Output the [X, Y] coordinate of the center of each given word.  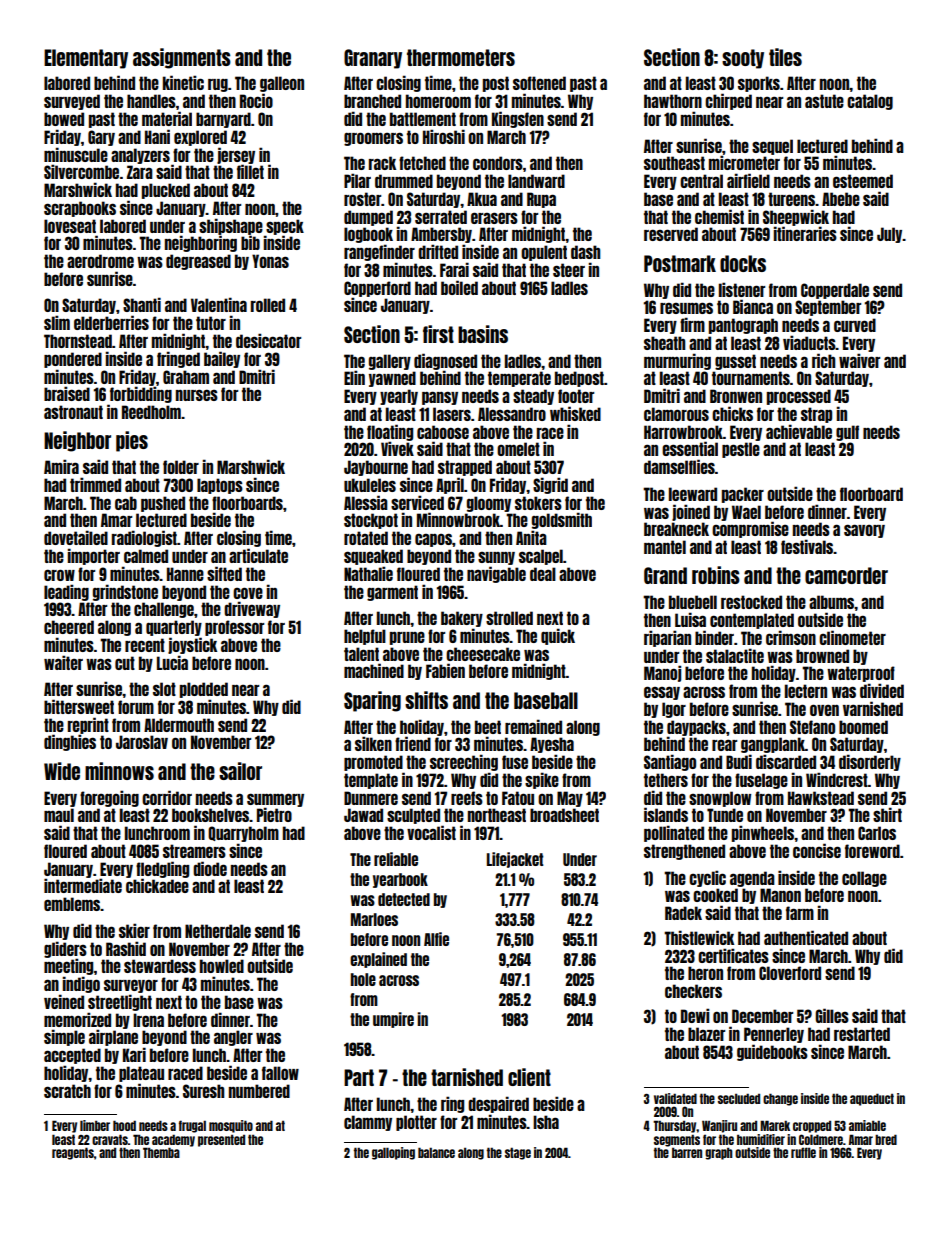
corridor [167, 797]
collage [864, 879]
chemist [719, 216]
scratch [67, 1091]
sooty [743, 59]
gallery [390, 362]
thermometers [461, 57]
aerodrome [100, 261]
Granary [373, 59]
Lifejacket [515, 860]
